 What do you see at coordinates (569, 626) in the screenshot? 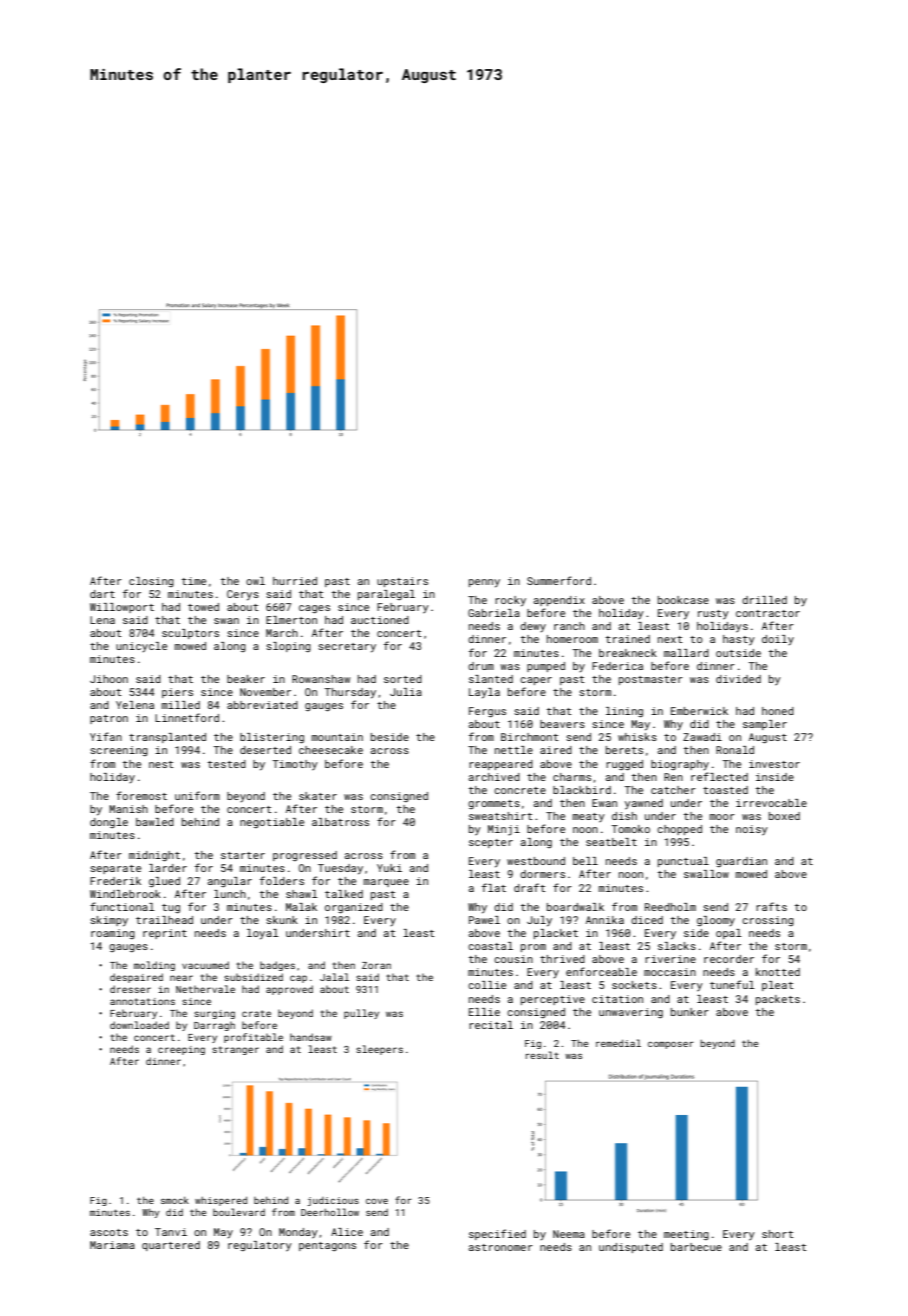
I see `ranch` at bounding box center [569, 626].
